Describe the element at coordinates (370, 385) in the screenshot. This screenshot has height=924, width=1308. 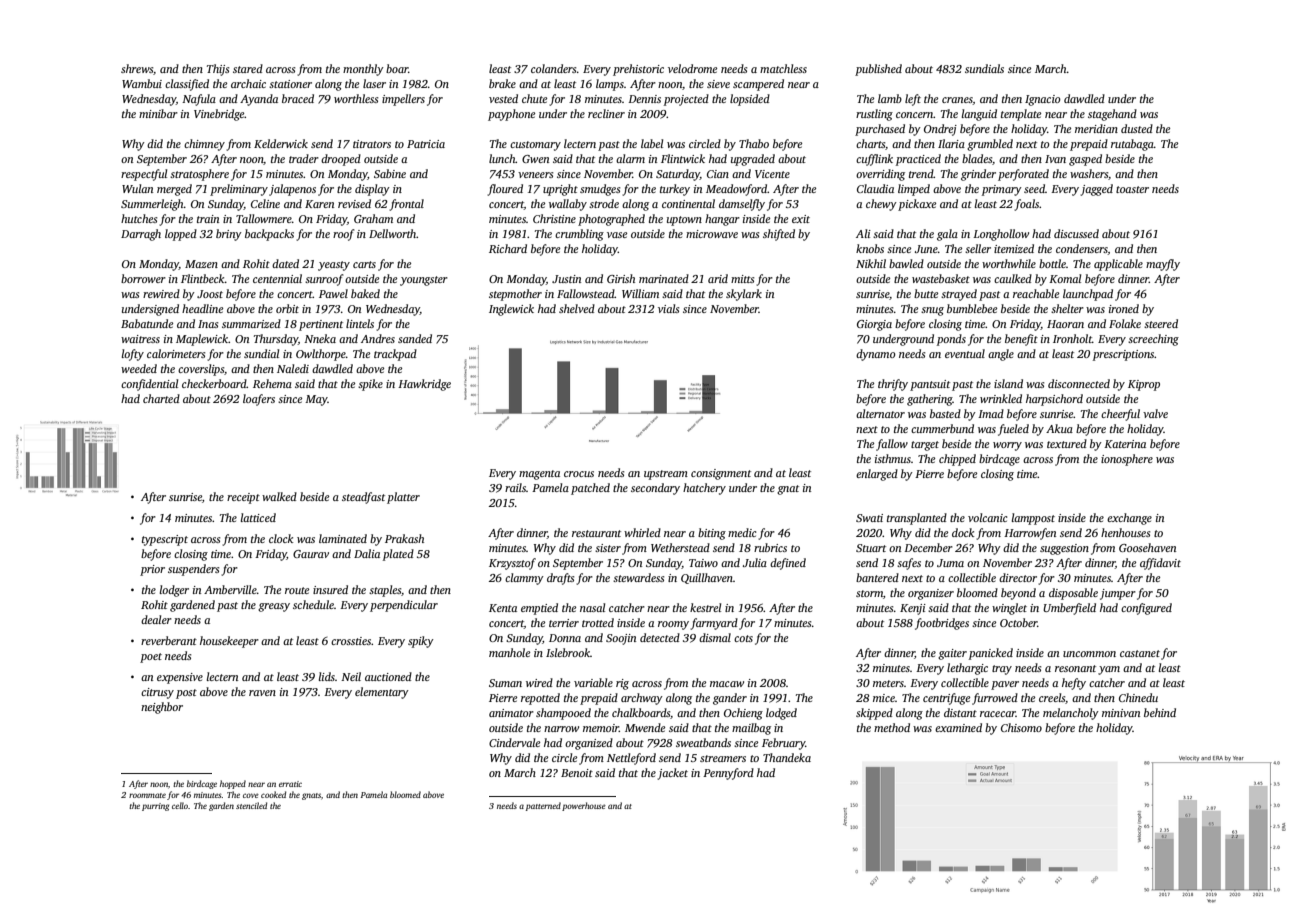
I see `spike` at that location.
